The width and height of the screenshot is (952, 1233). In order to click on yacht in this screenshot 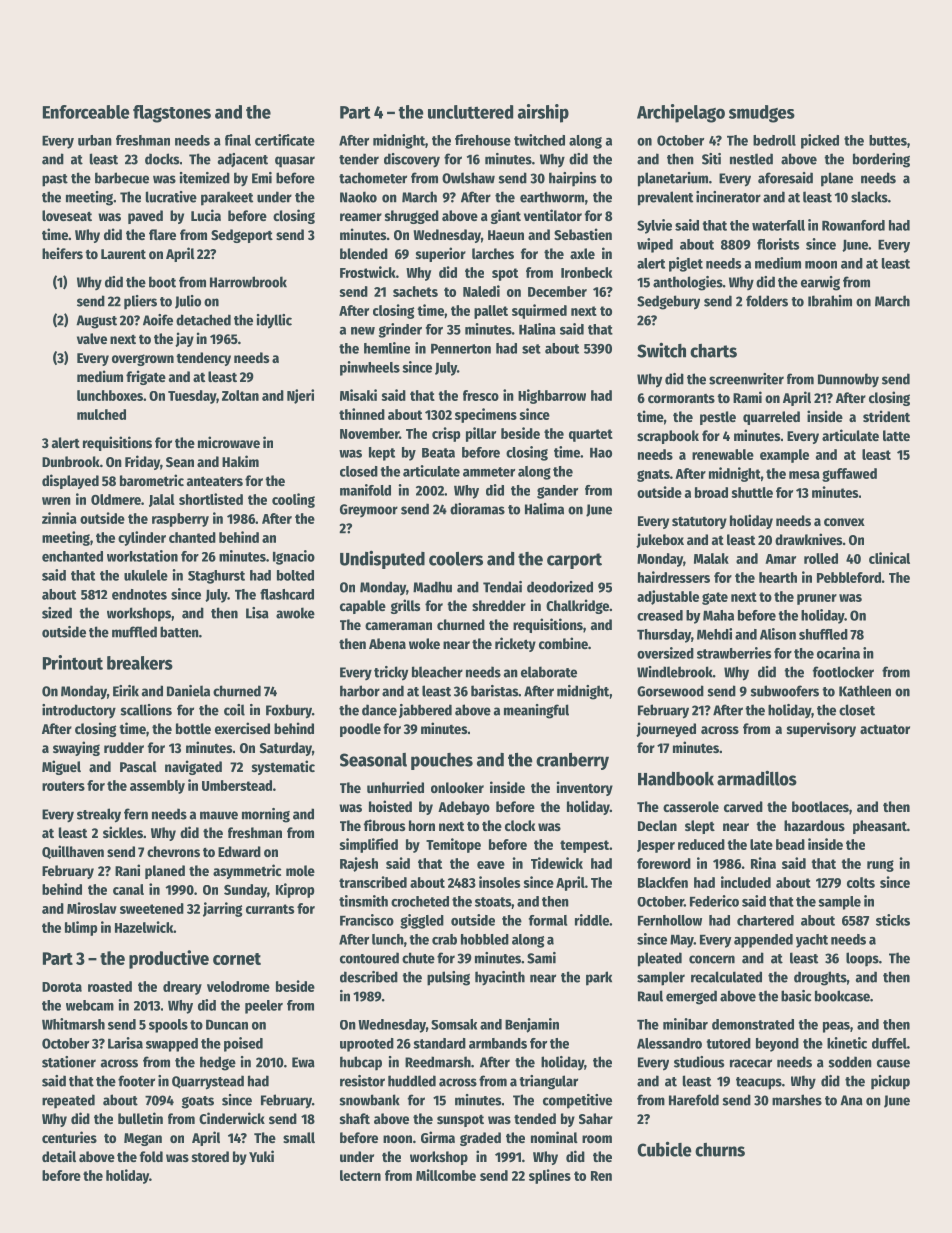, I will do `click(812, 941)`.
